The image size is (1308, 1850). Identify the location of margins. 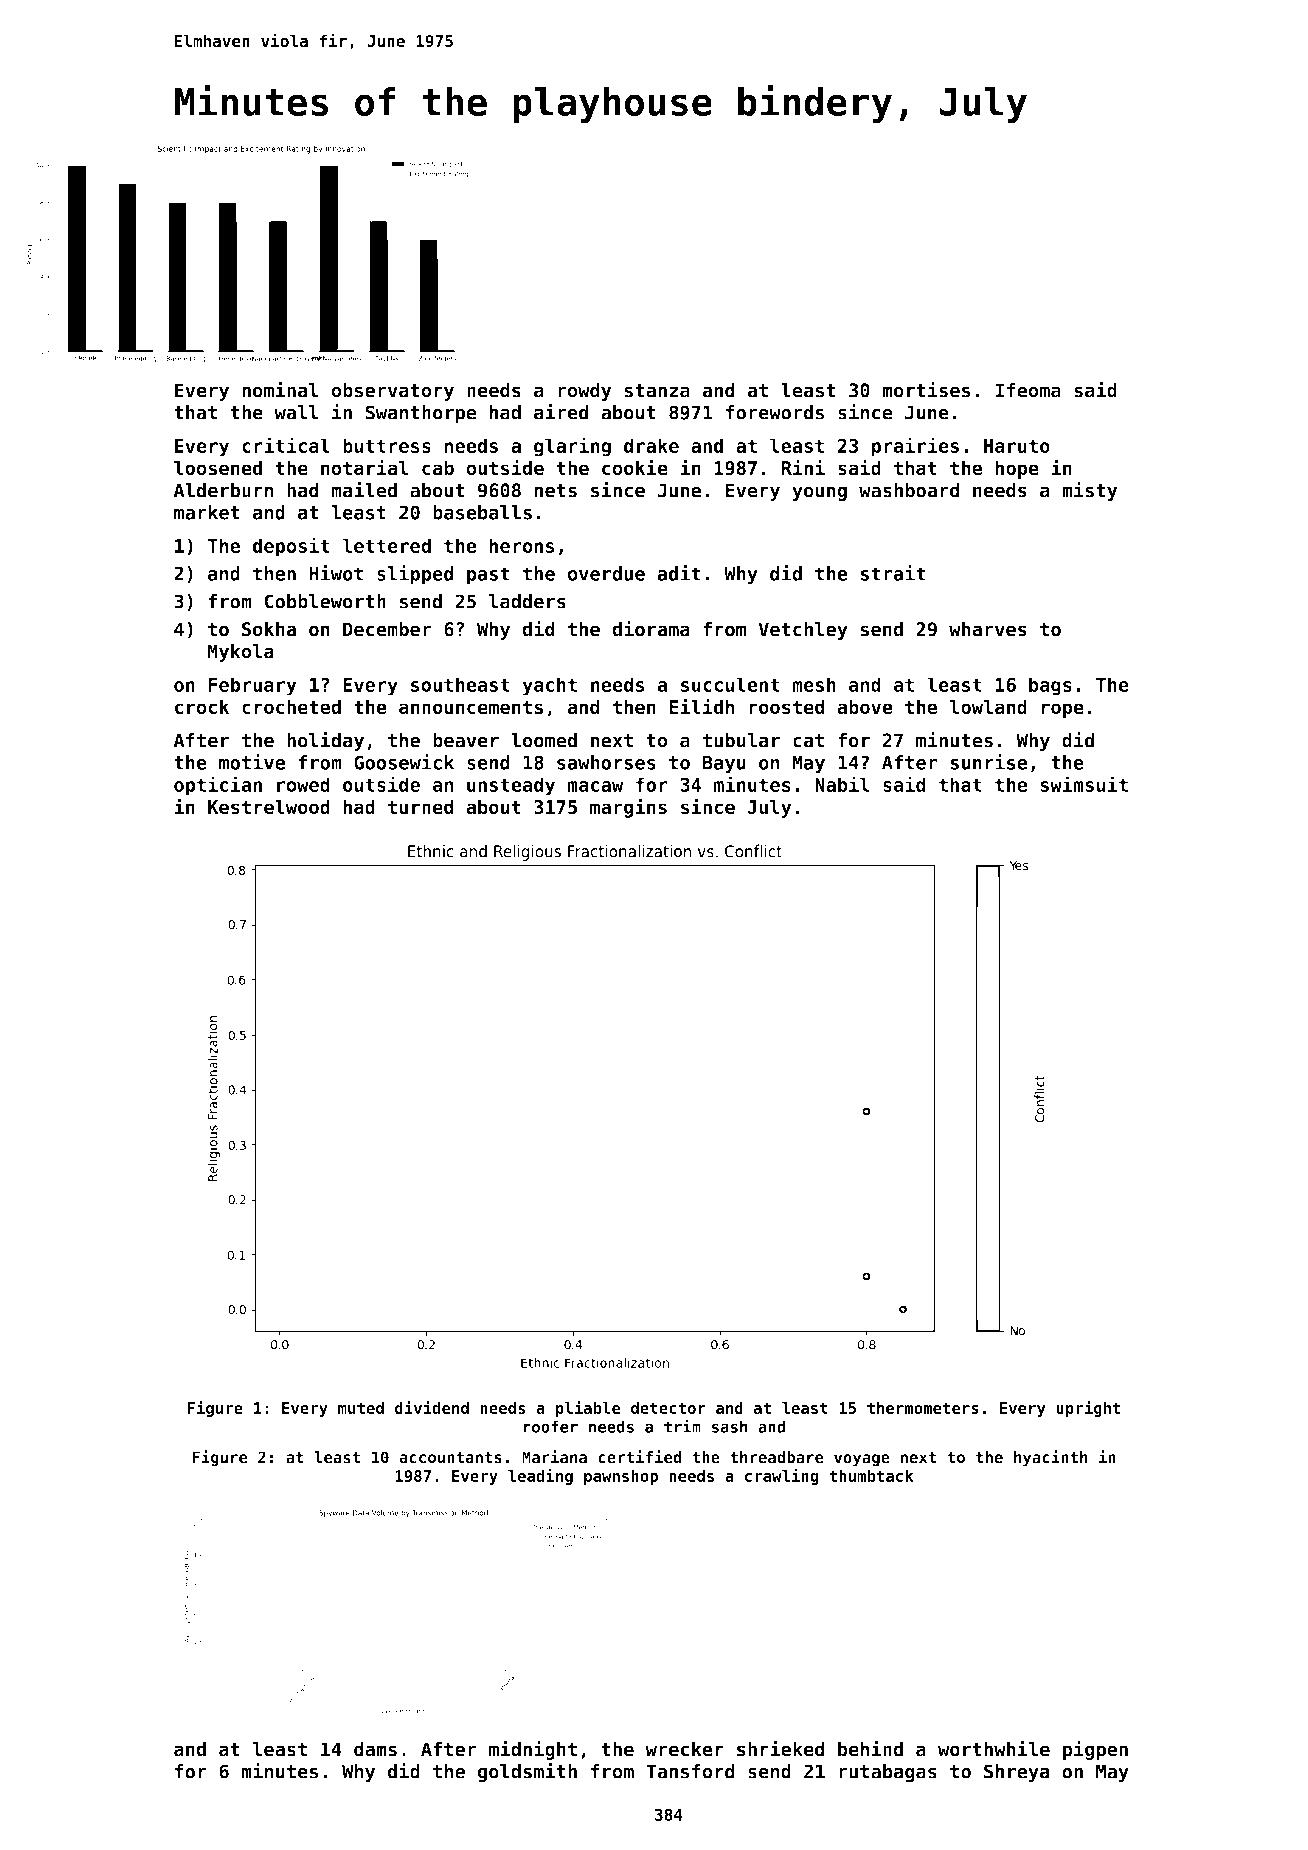
(628, 808).
